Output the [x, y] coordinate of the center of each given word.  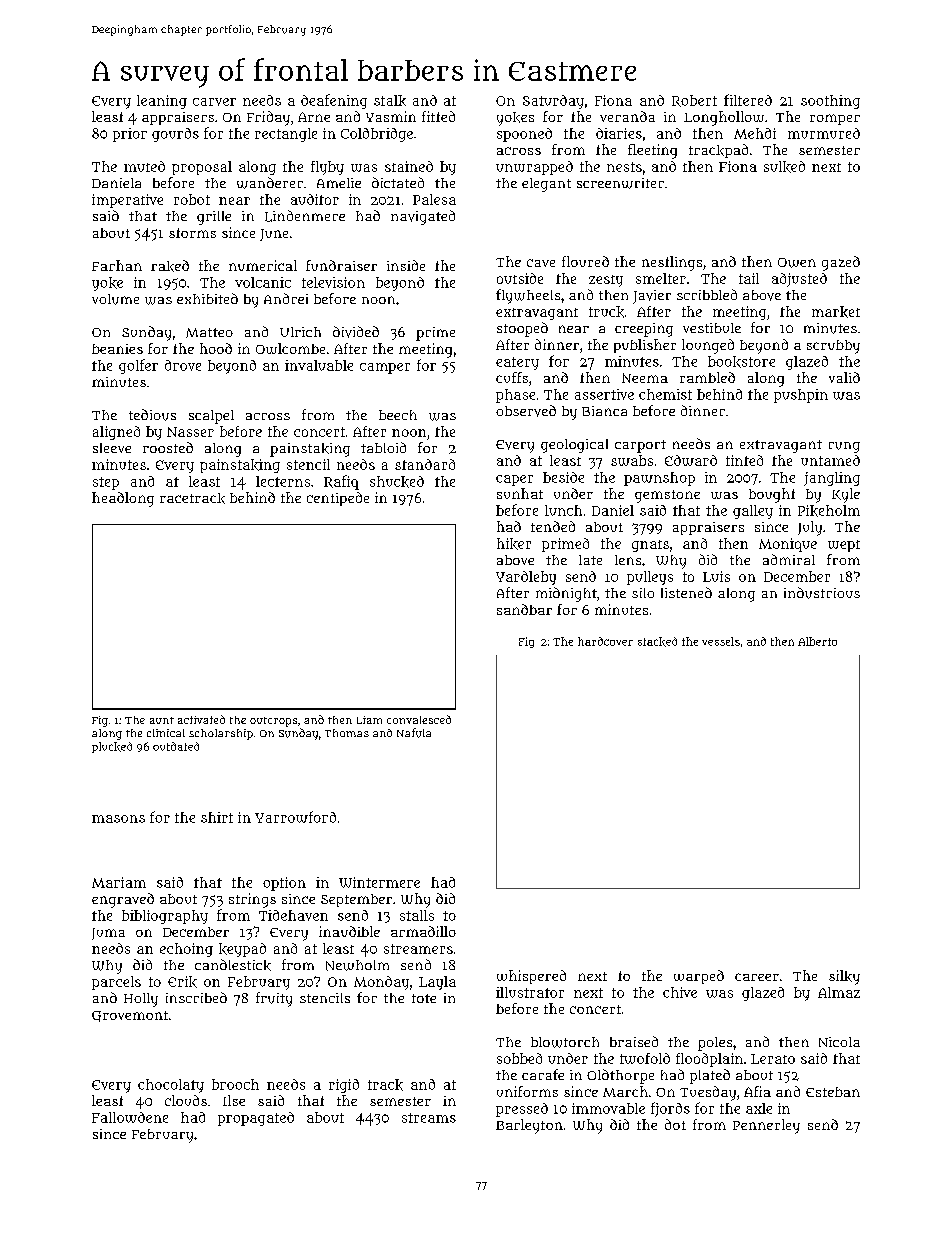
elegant [546, 185]
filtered [748, 100]
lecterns [283, 481]
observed [526, 411]
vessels [721, 641]
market [836, 312]
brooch [235, 1084]
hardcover [605, 641]
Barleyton [529, 1126]
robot [192, 199]
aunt [162, 720]
